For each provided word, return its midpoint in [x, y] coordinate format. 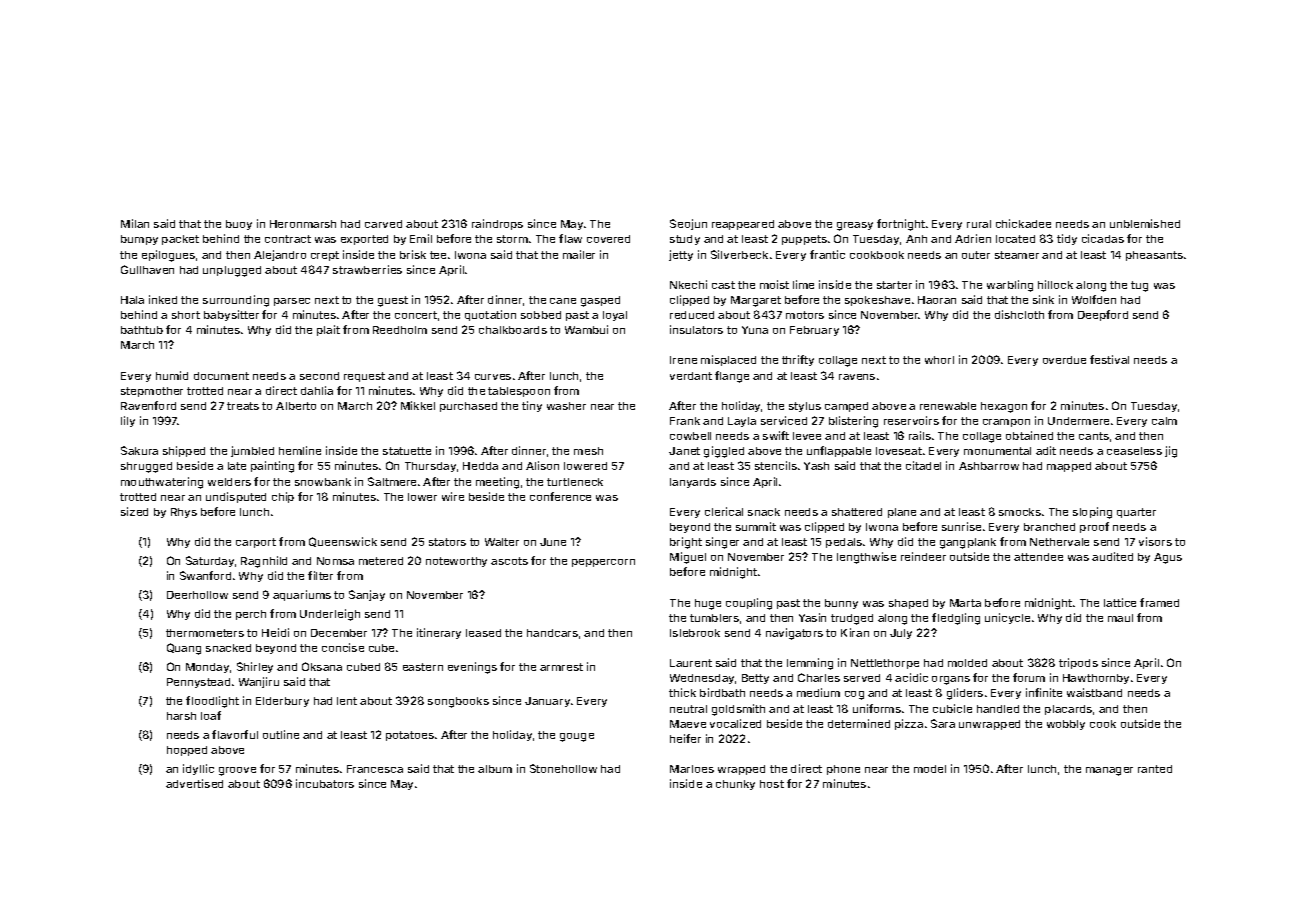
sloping [1092, 513]
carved [383, 224]
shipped [184, 451]
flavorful [235, 734]
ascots [509, 561]
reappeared [743, 225]
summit [756, 526]
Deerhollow [197, 595]
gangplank [968, 543]
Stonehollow [563, 768]
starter [894, 285]
